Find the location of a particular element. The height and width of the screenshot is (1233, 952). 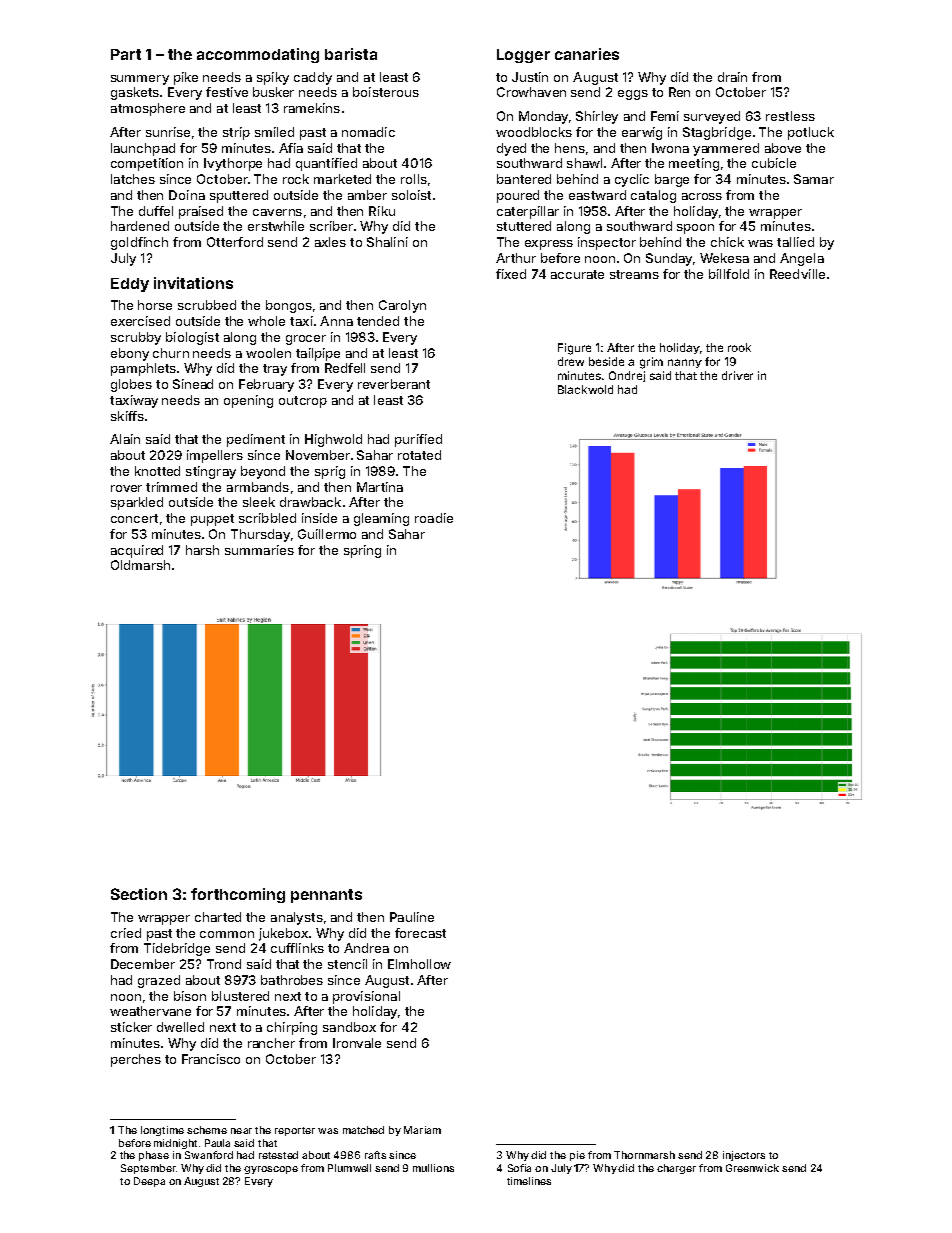

drain is located at coordinates (732, 77).
